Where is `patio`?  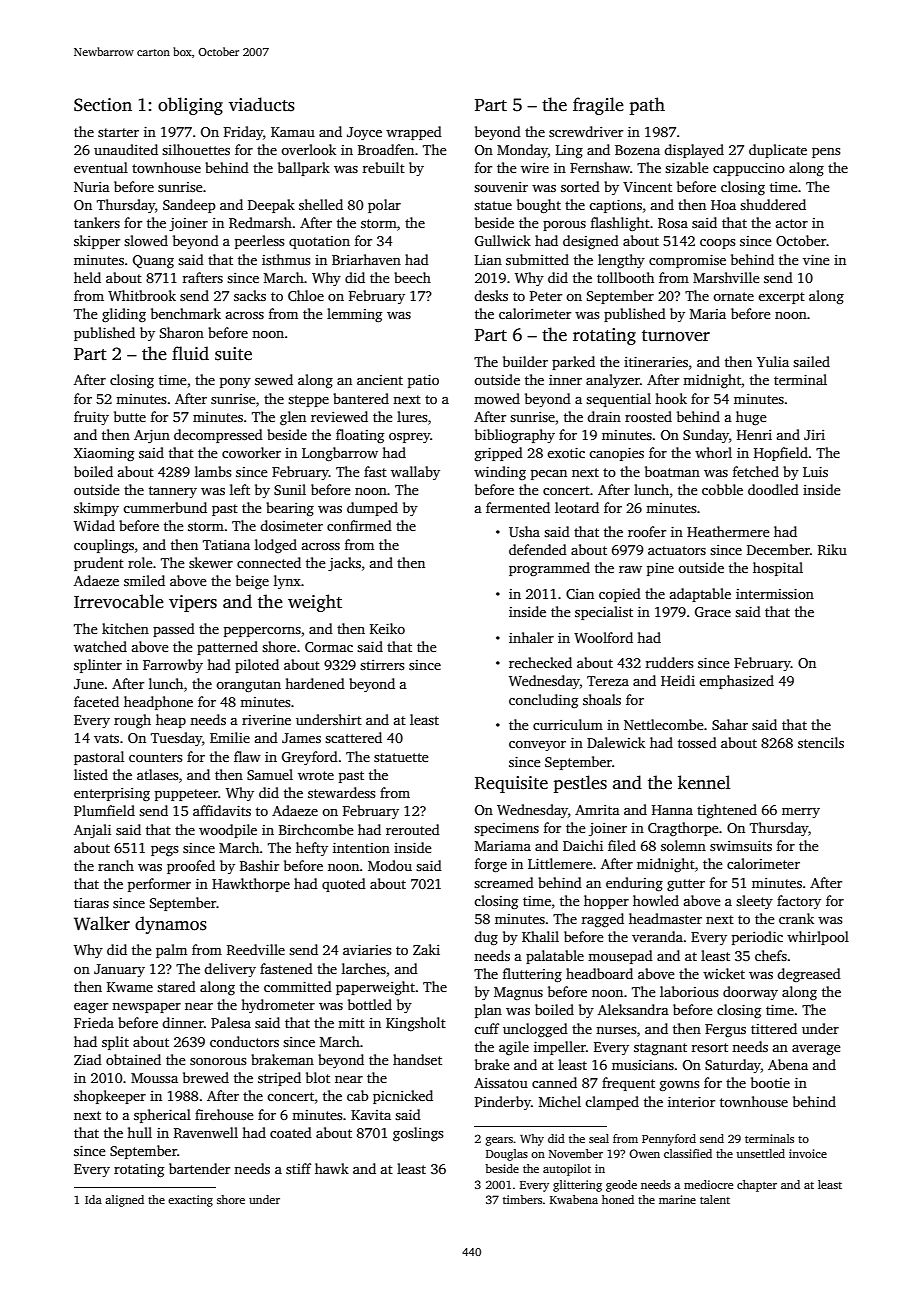 patio is located at coordinates (423, 381).
